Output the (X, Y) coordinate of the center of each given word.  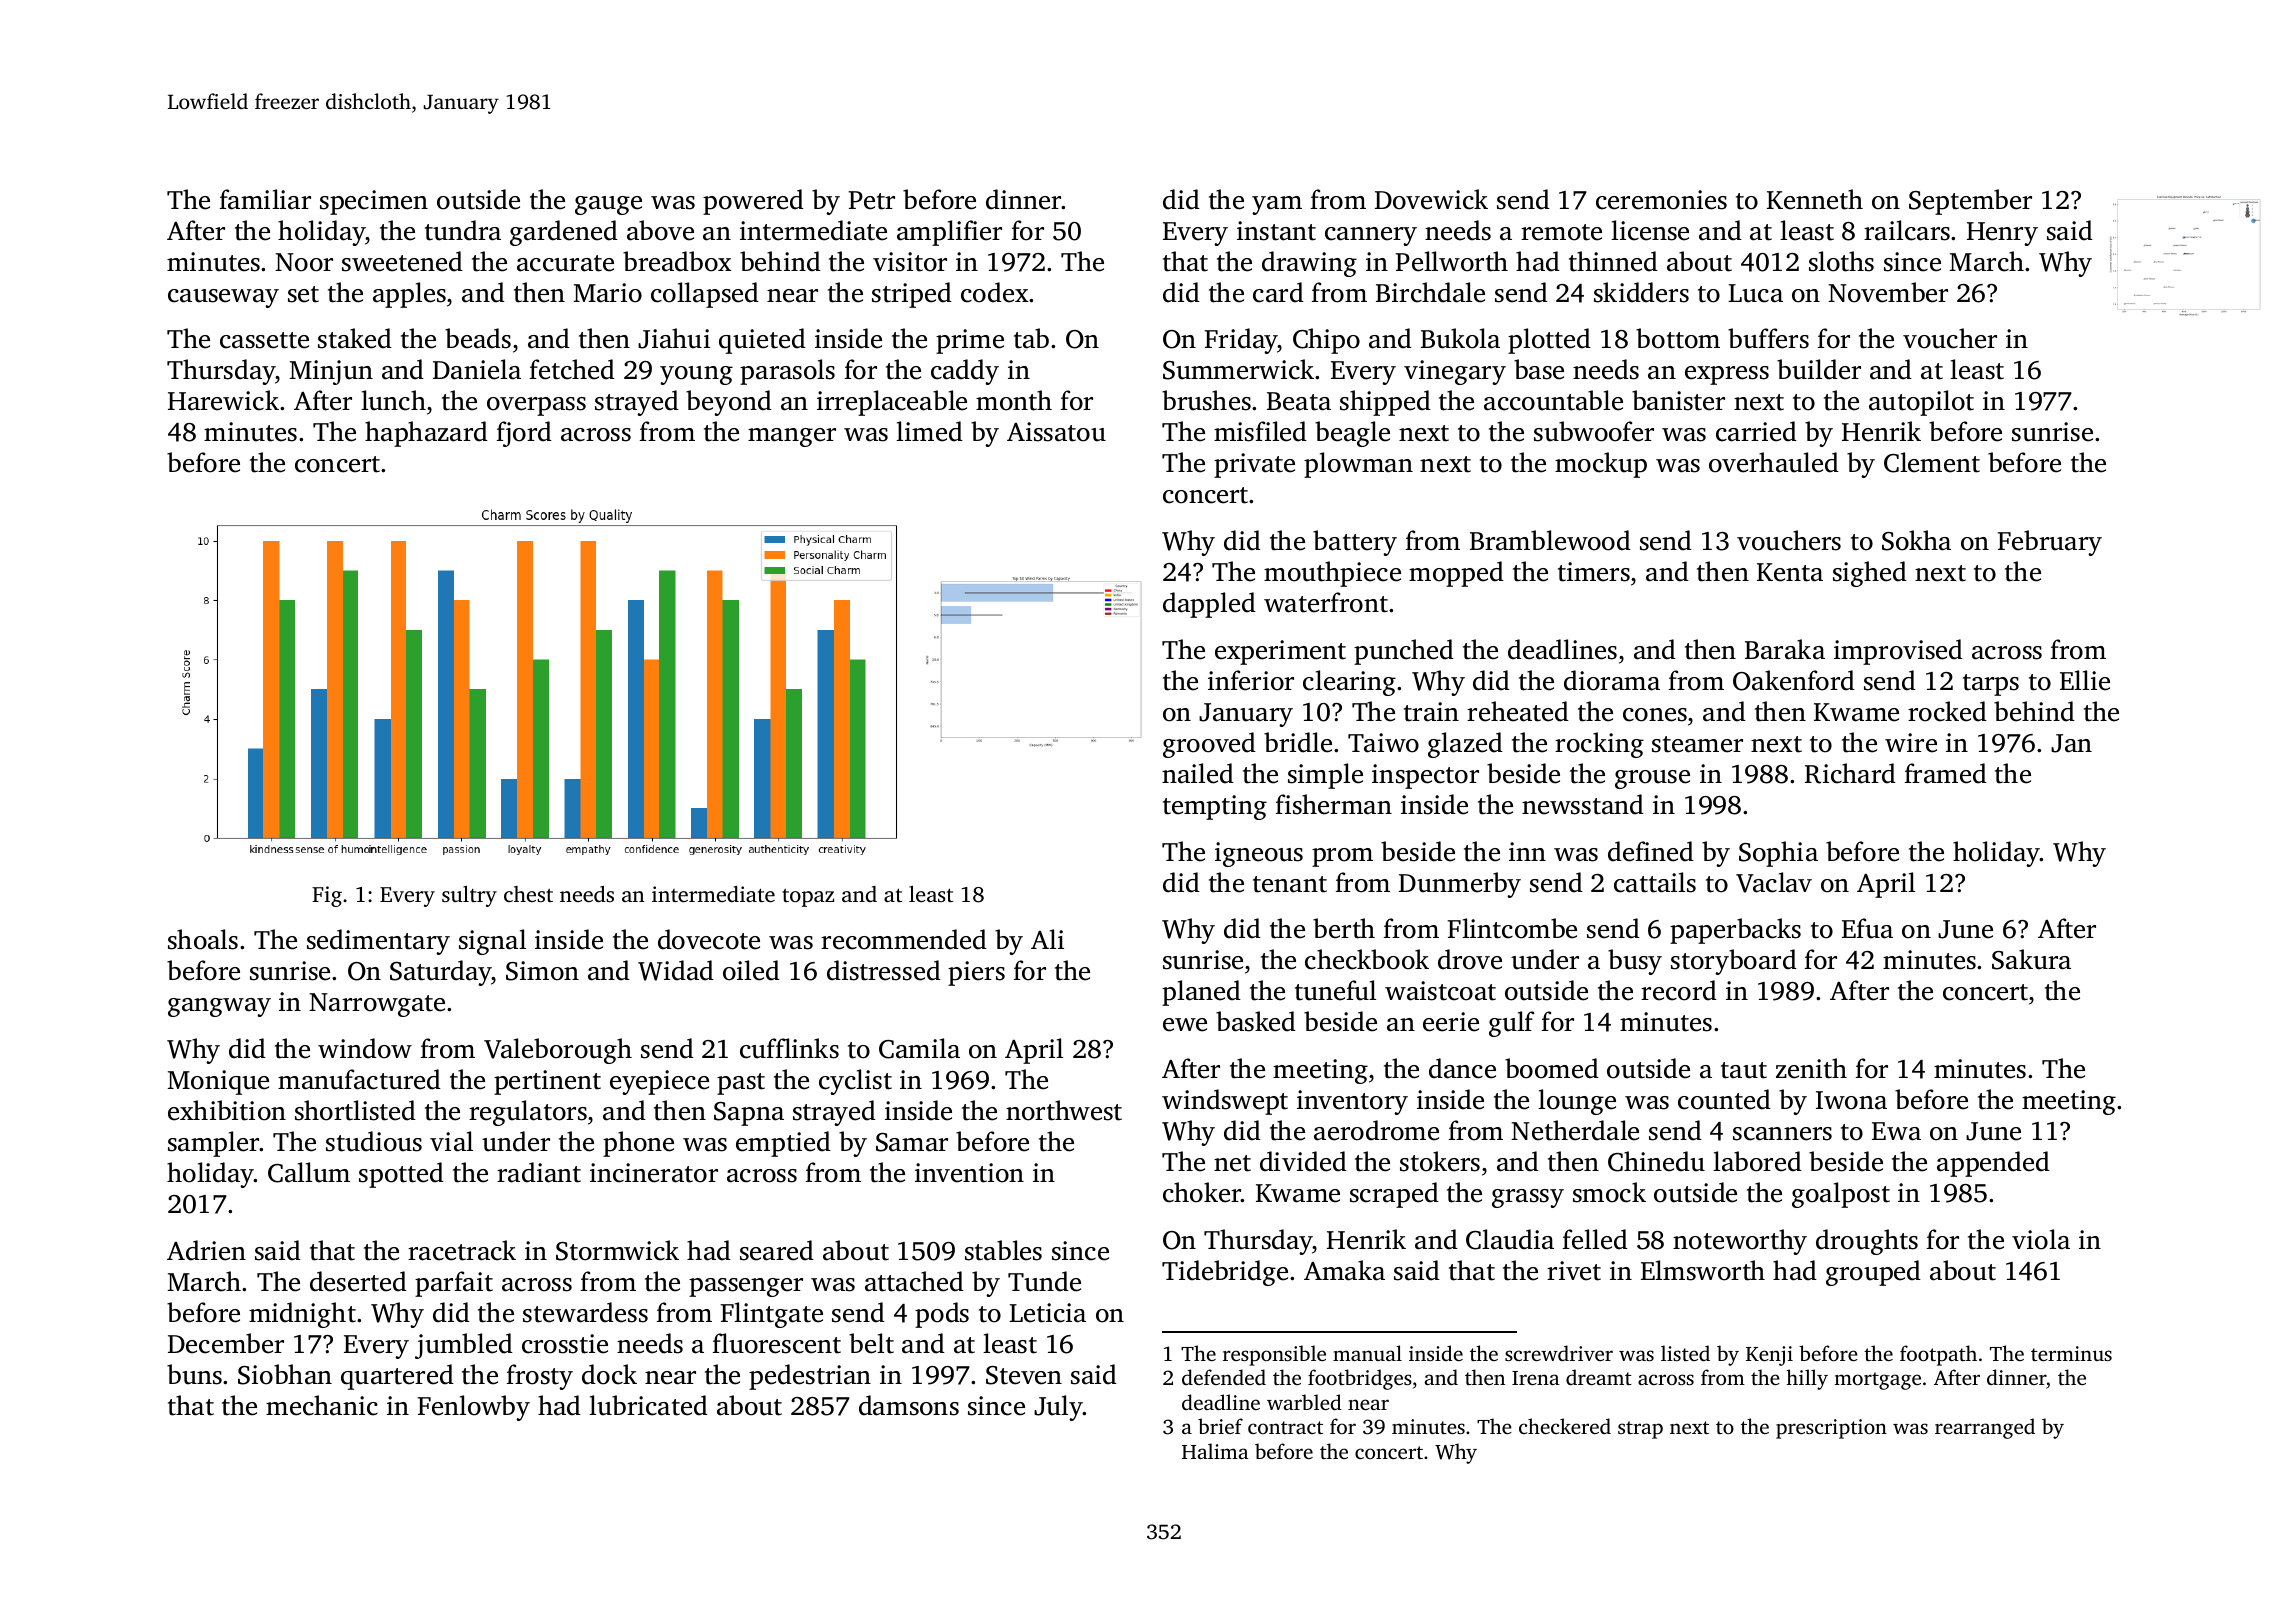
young (696, 375)
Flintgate (771, 1315)
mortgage (1877, 1381)
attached (914, 1281)
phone (638, 1144)
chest (528, 894)
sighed (1870, 574)
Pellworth (1451, 261)
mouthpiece (1332, 574)
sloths (1841, 261)
